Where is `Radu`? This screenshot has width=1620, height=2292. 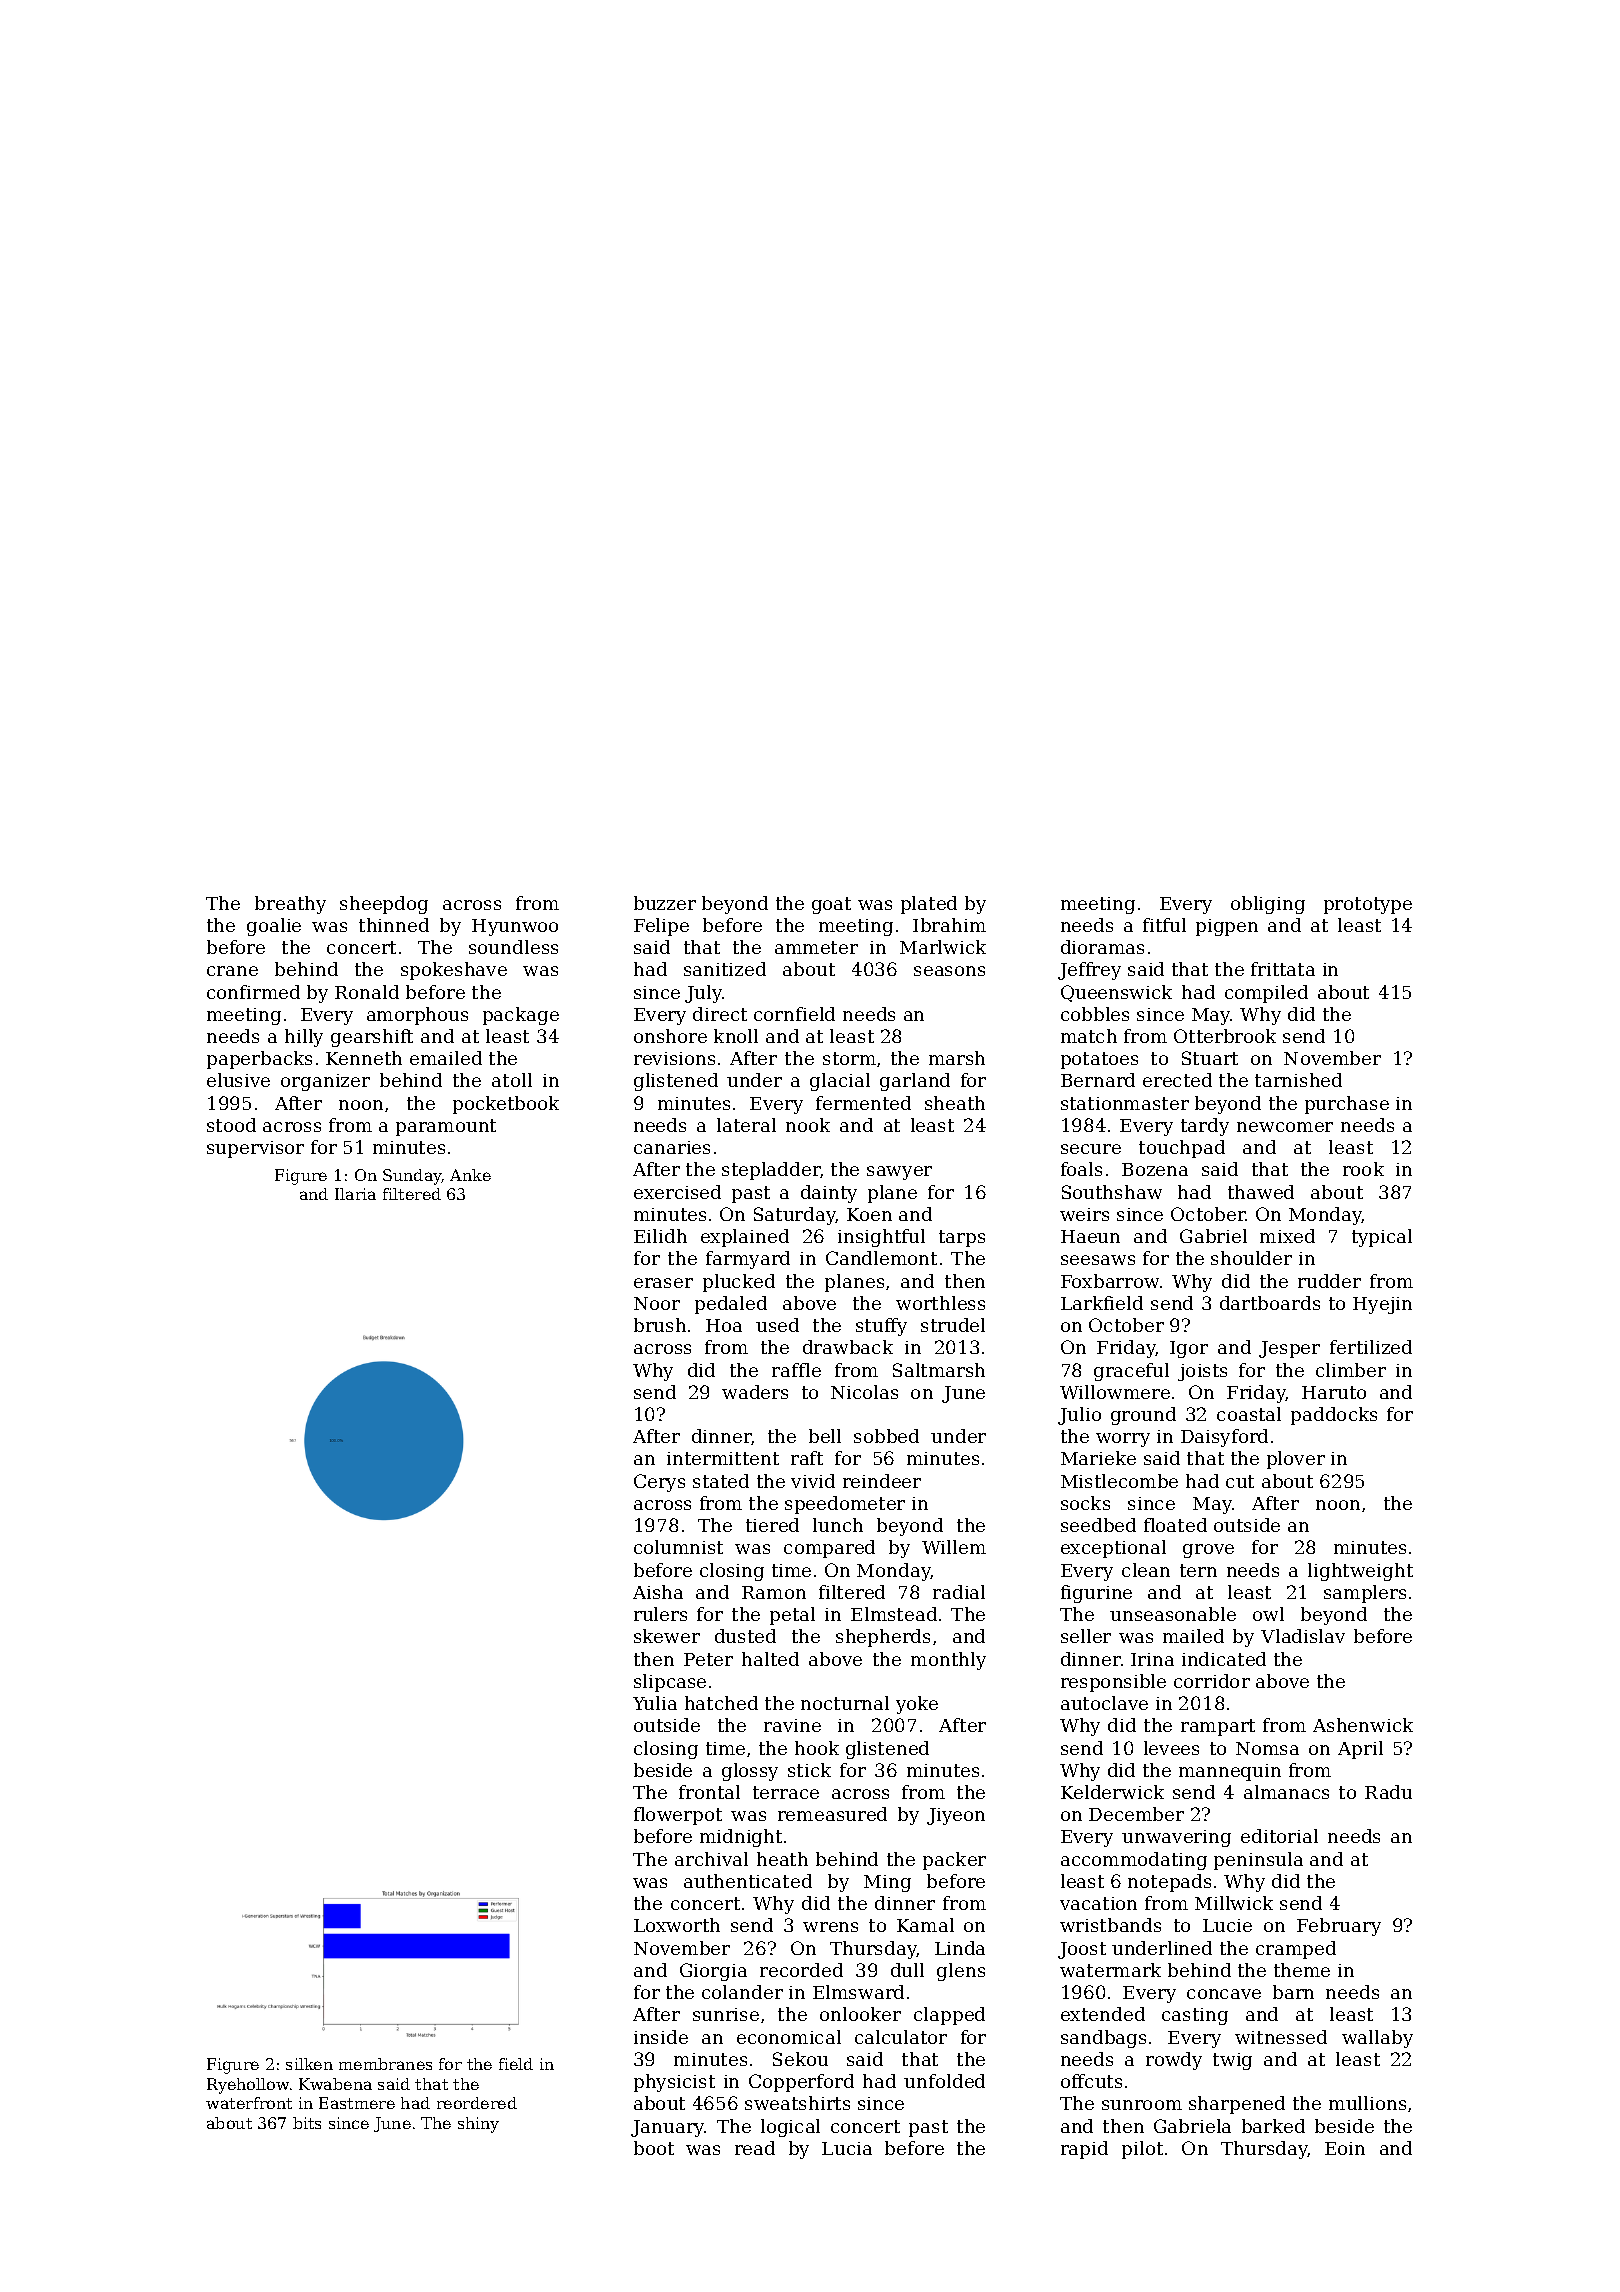 Radu is located at coordinates (1388, 1792).
